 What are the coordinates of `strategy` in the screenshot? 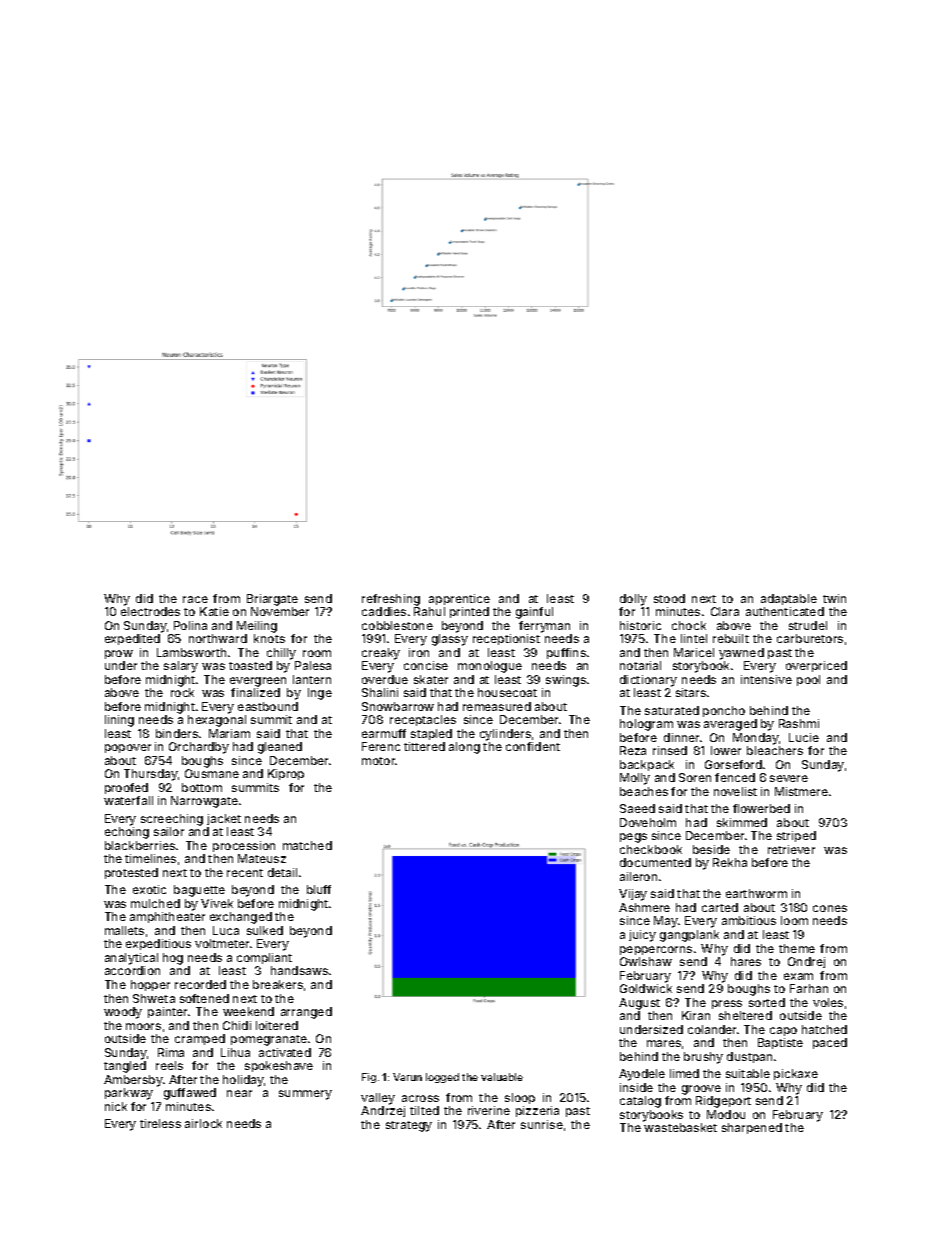 It's located at (409, 1126).
